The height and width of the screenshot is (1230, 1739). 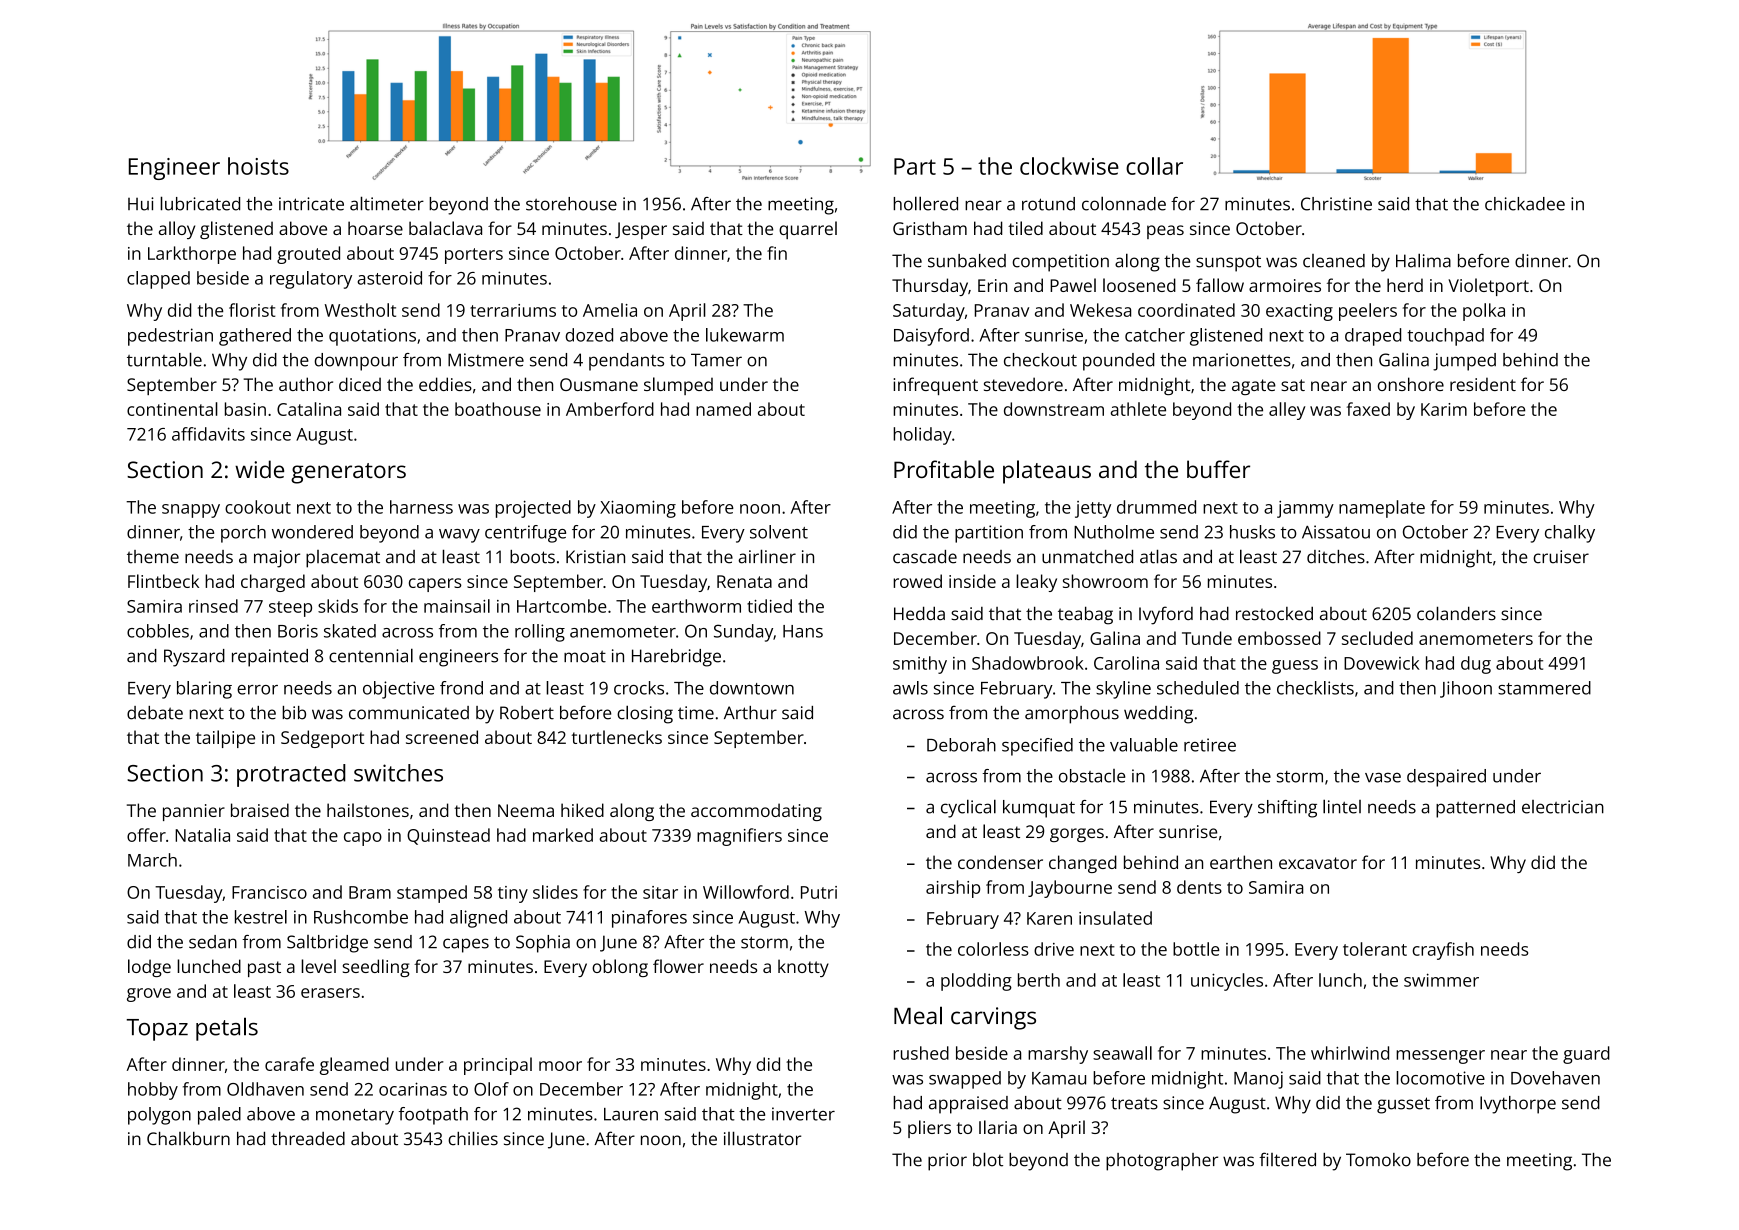 What do you see at coordinates (213, 606) in the screenshot?
I see `rinsed` at bounding box center [213, 606].
